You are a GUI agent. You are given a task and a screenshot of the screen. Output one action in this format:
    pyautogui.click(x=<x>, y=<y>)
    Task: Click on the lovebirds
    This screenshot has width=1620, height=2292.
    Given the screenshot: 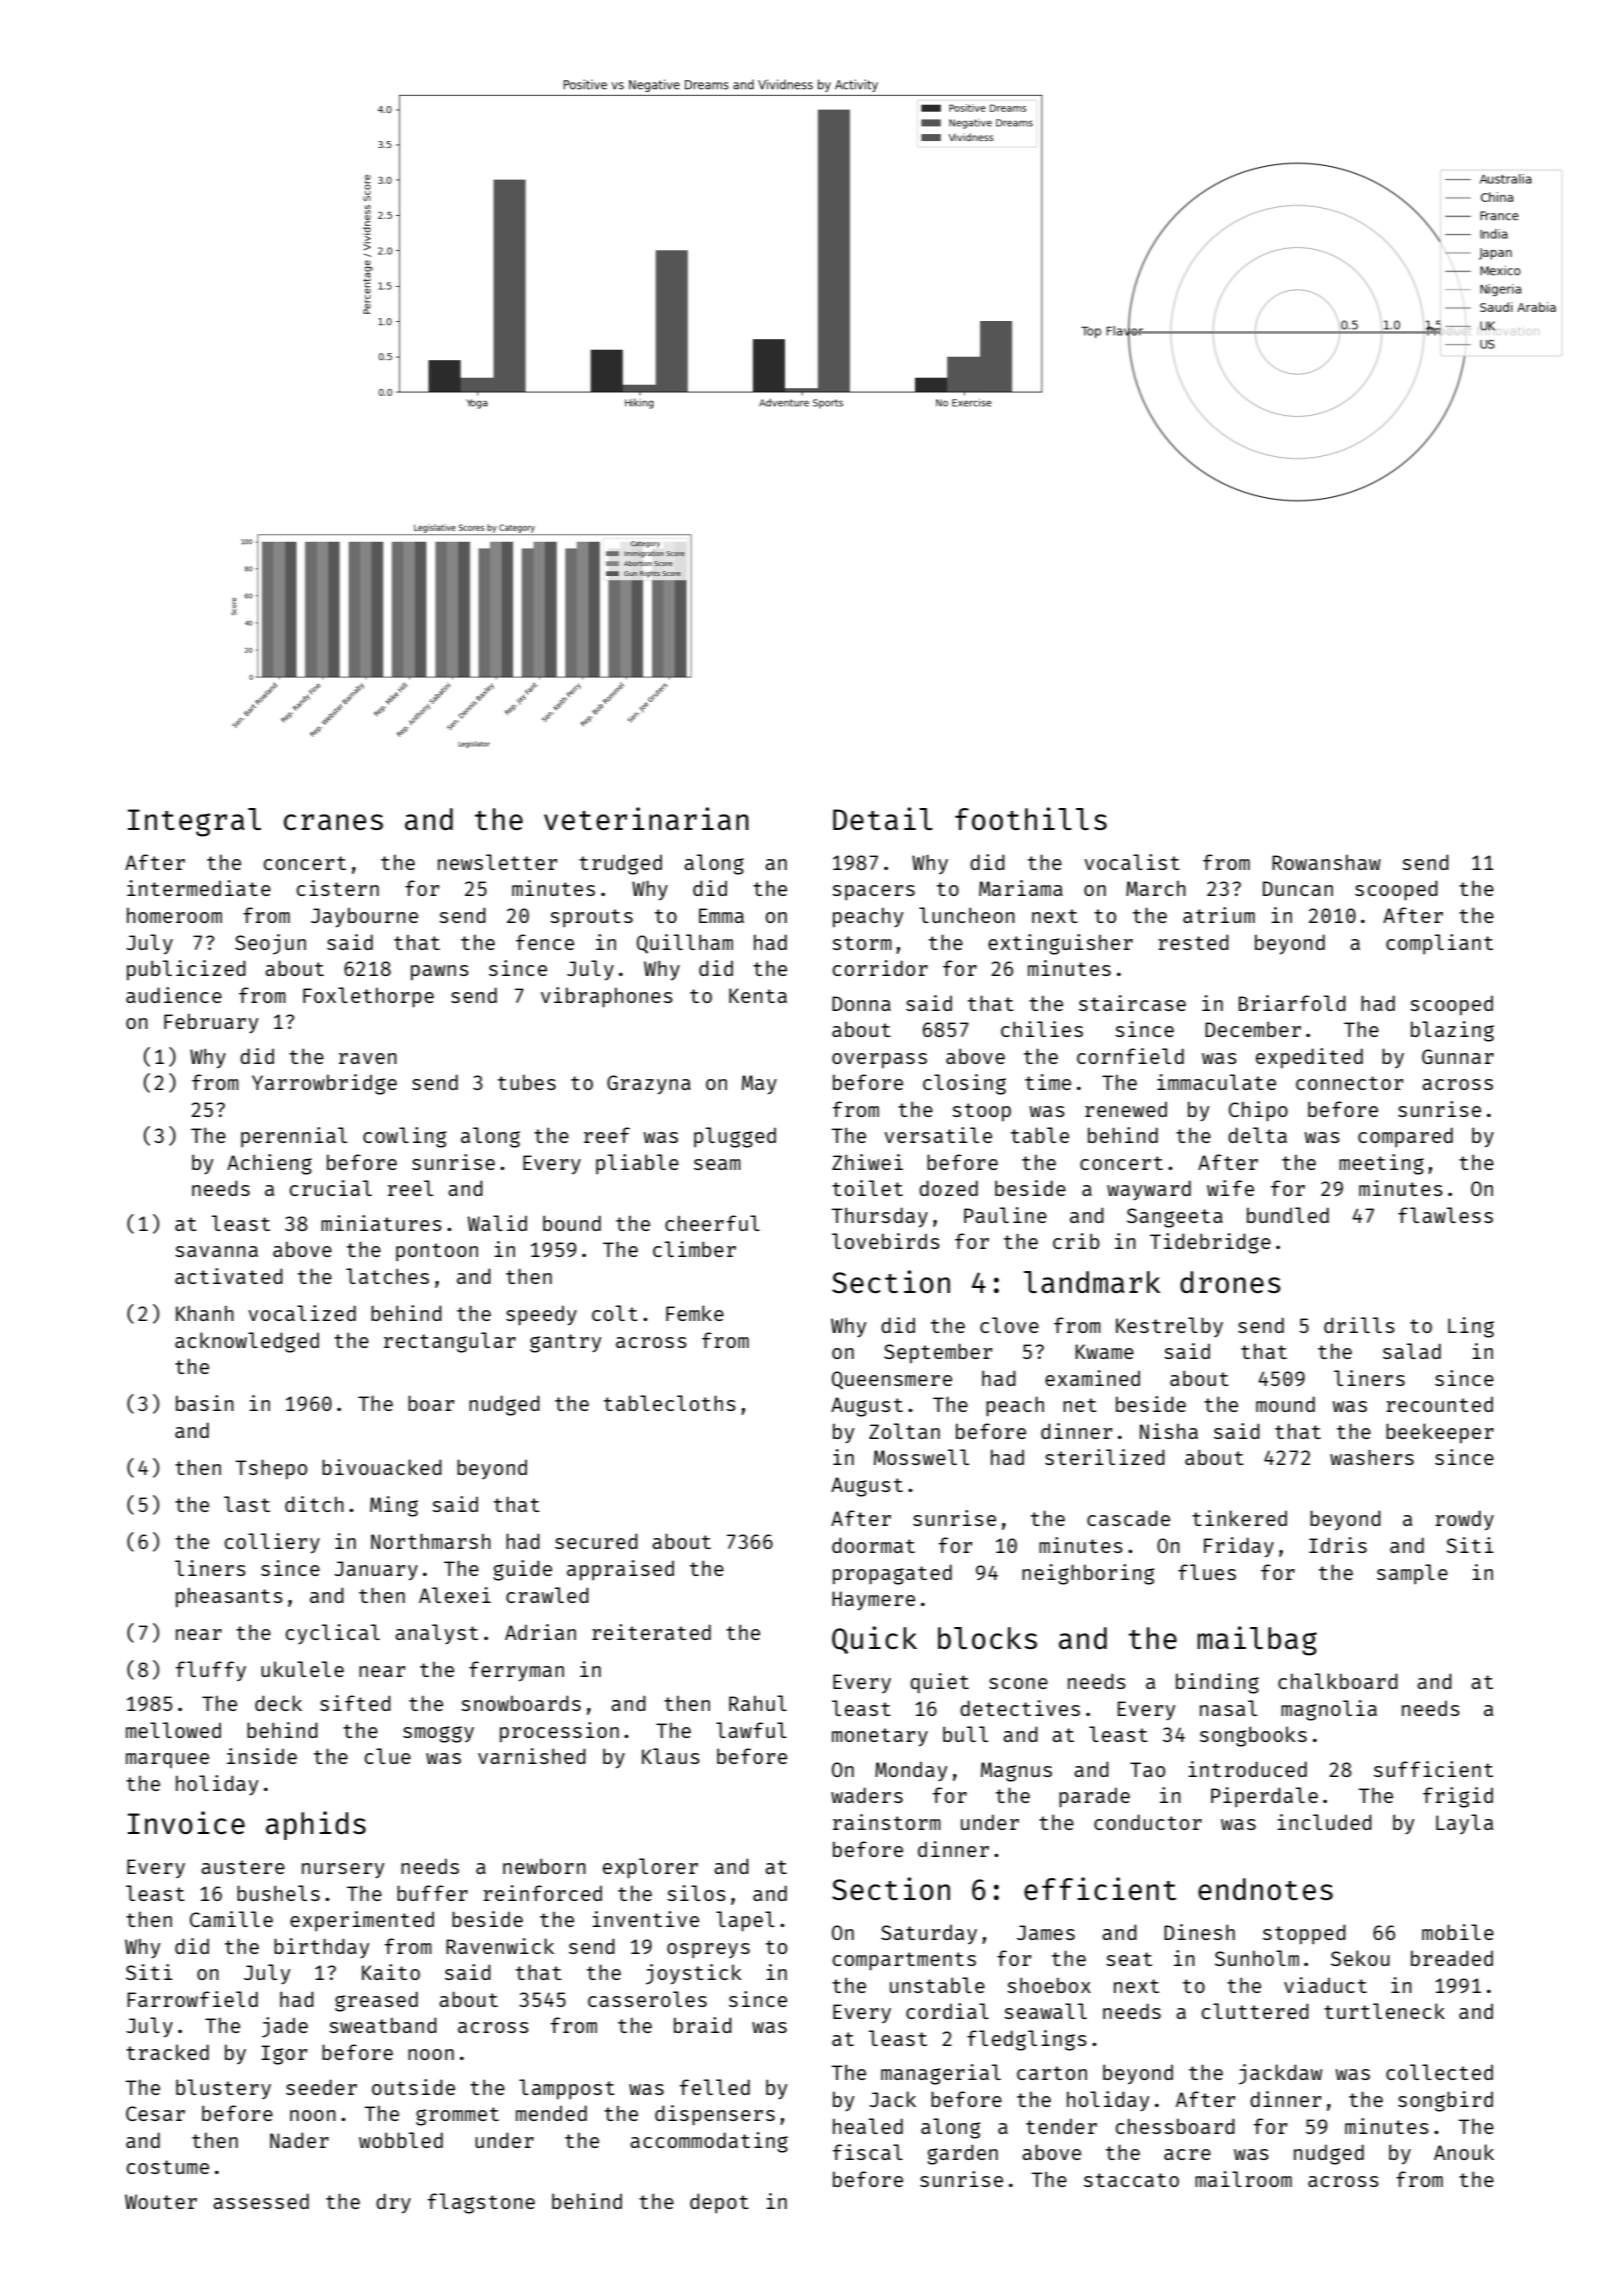 What is the action you would take?
    pyautogui.click(x=886, y=1241)
